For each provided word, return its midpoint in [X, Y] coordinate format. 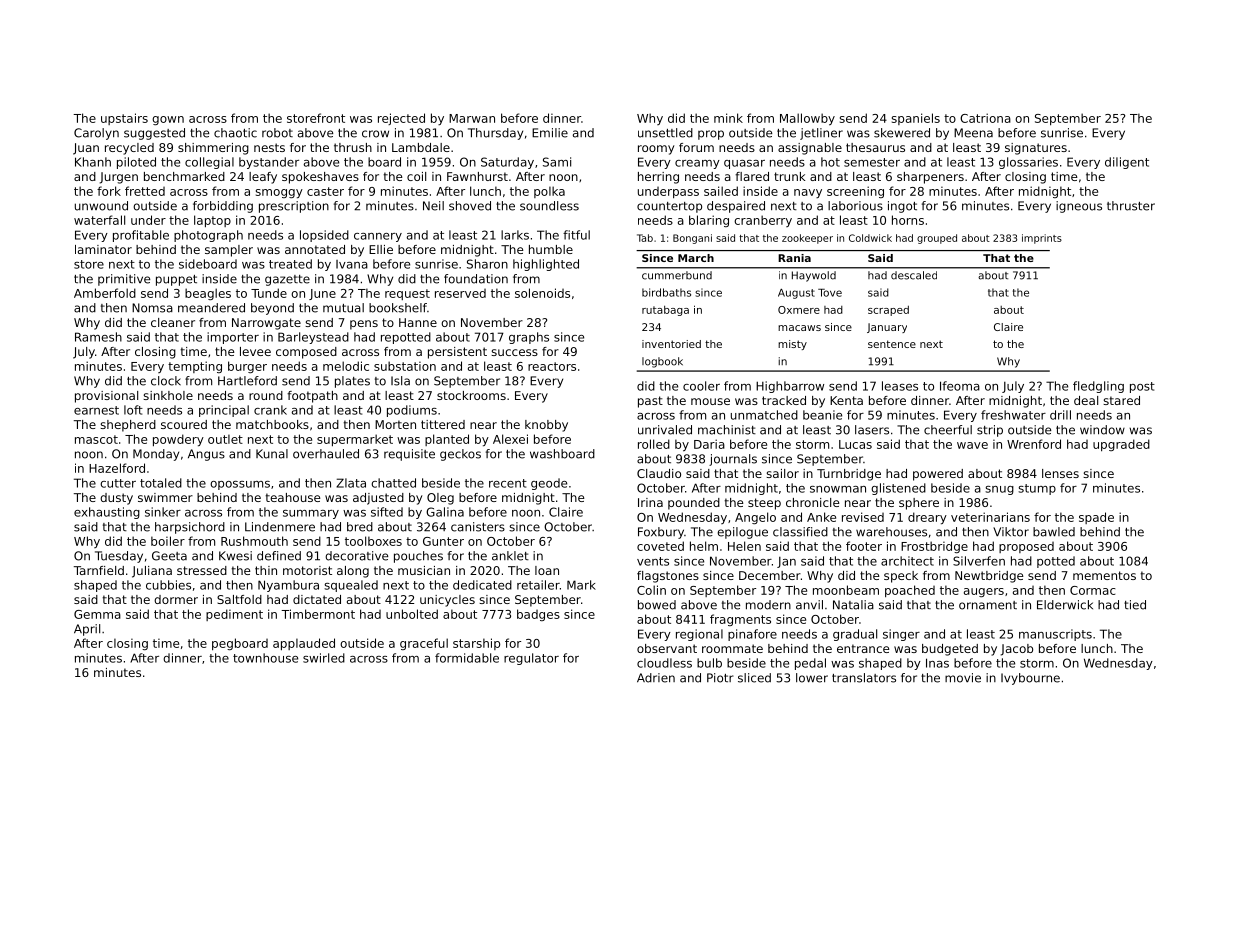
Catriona [985, 118]
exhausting [107, 513]
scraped [888, 311]
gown [168, 120]
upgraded [1121, 445]
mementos [1104, 575]
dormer [176, 599]
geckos [460, 455]
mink [728, 118]
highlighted [546, 265]
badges [538, 615]
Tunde [269, 293]
